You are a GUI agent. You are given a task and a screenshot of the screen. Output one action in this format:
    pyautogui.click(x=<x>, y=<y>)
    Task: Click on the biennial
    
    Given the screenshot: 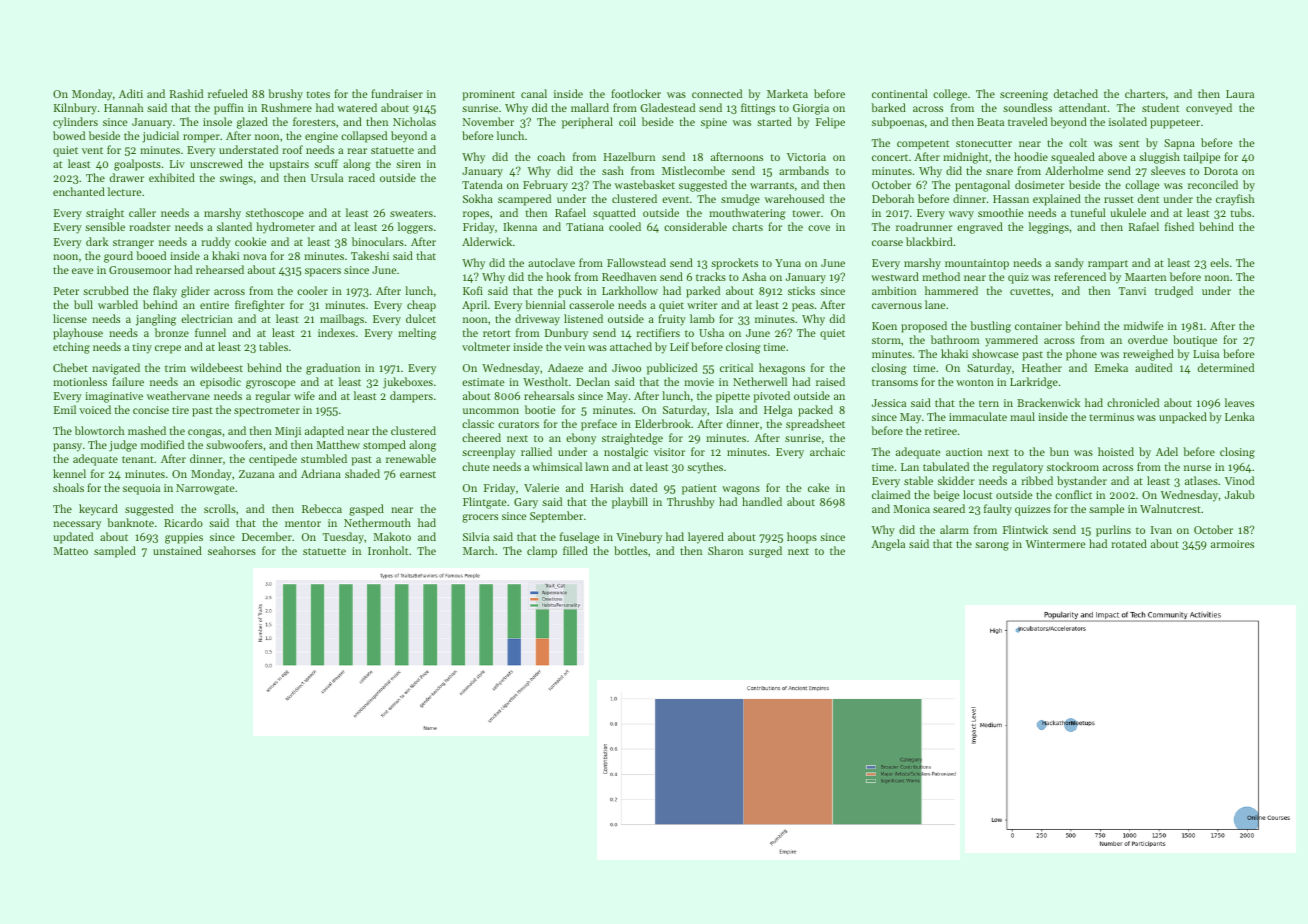 What is the action you would take?
    pyautogui.click(x=545, y=304)
